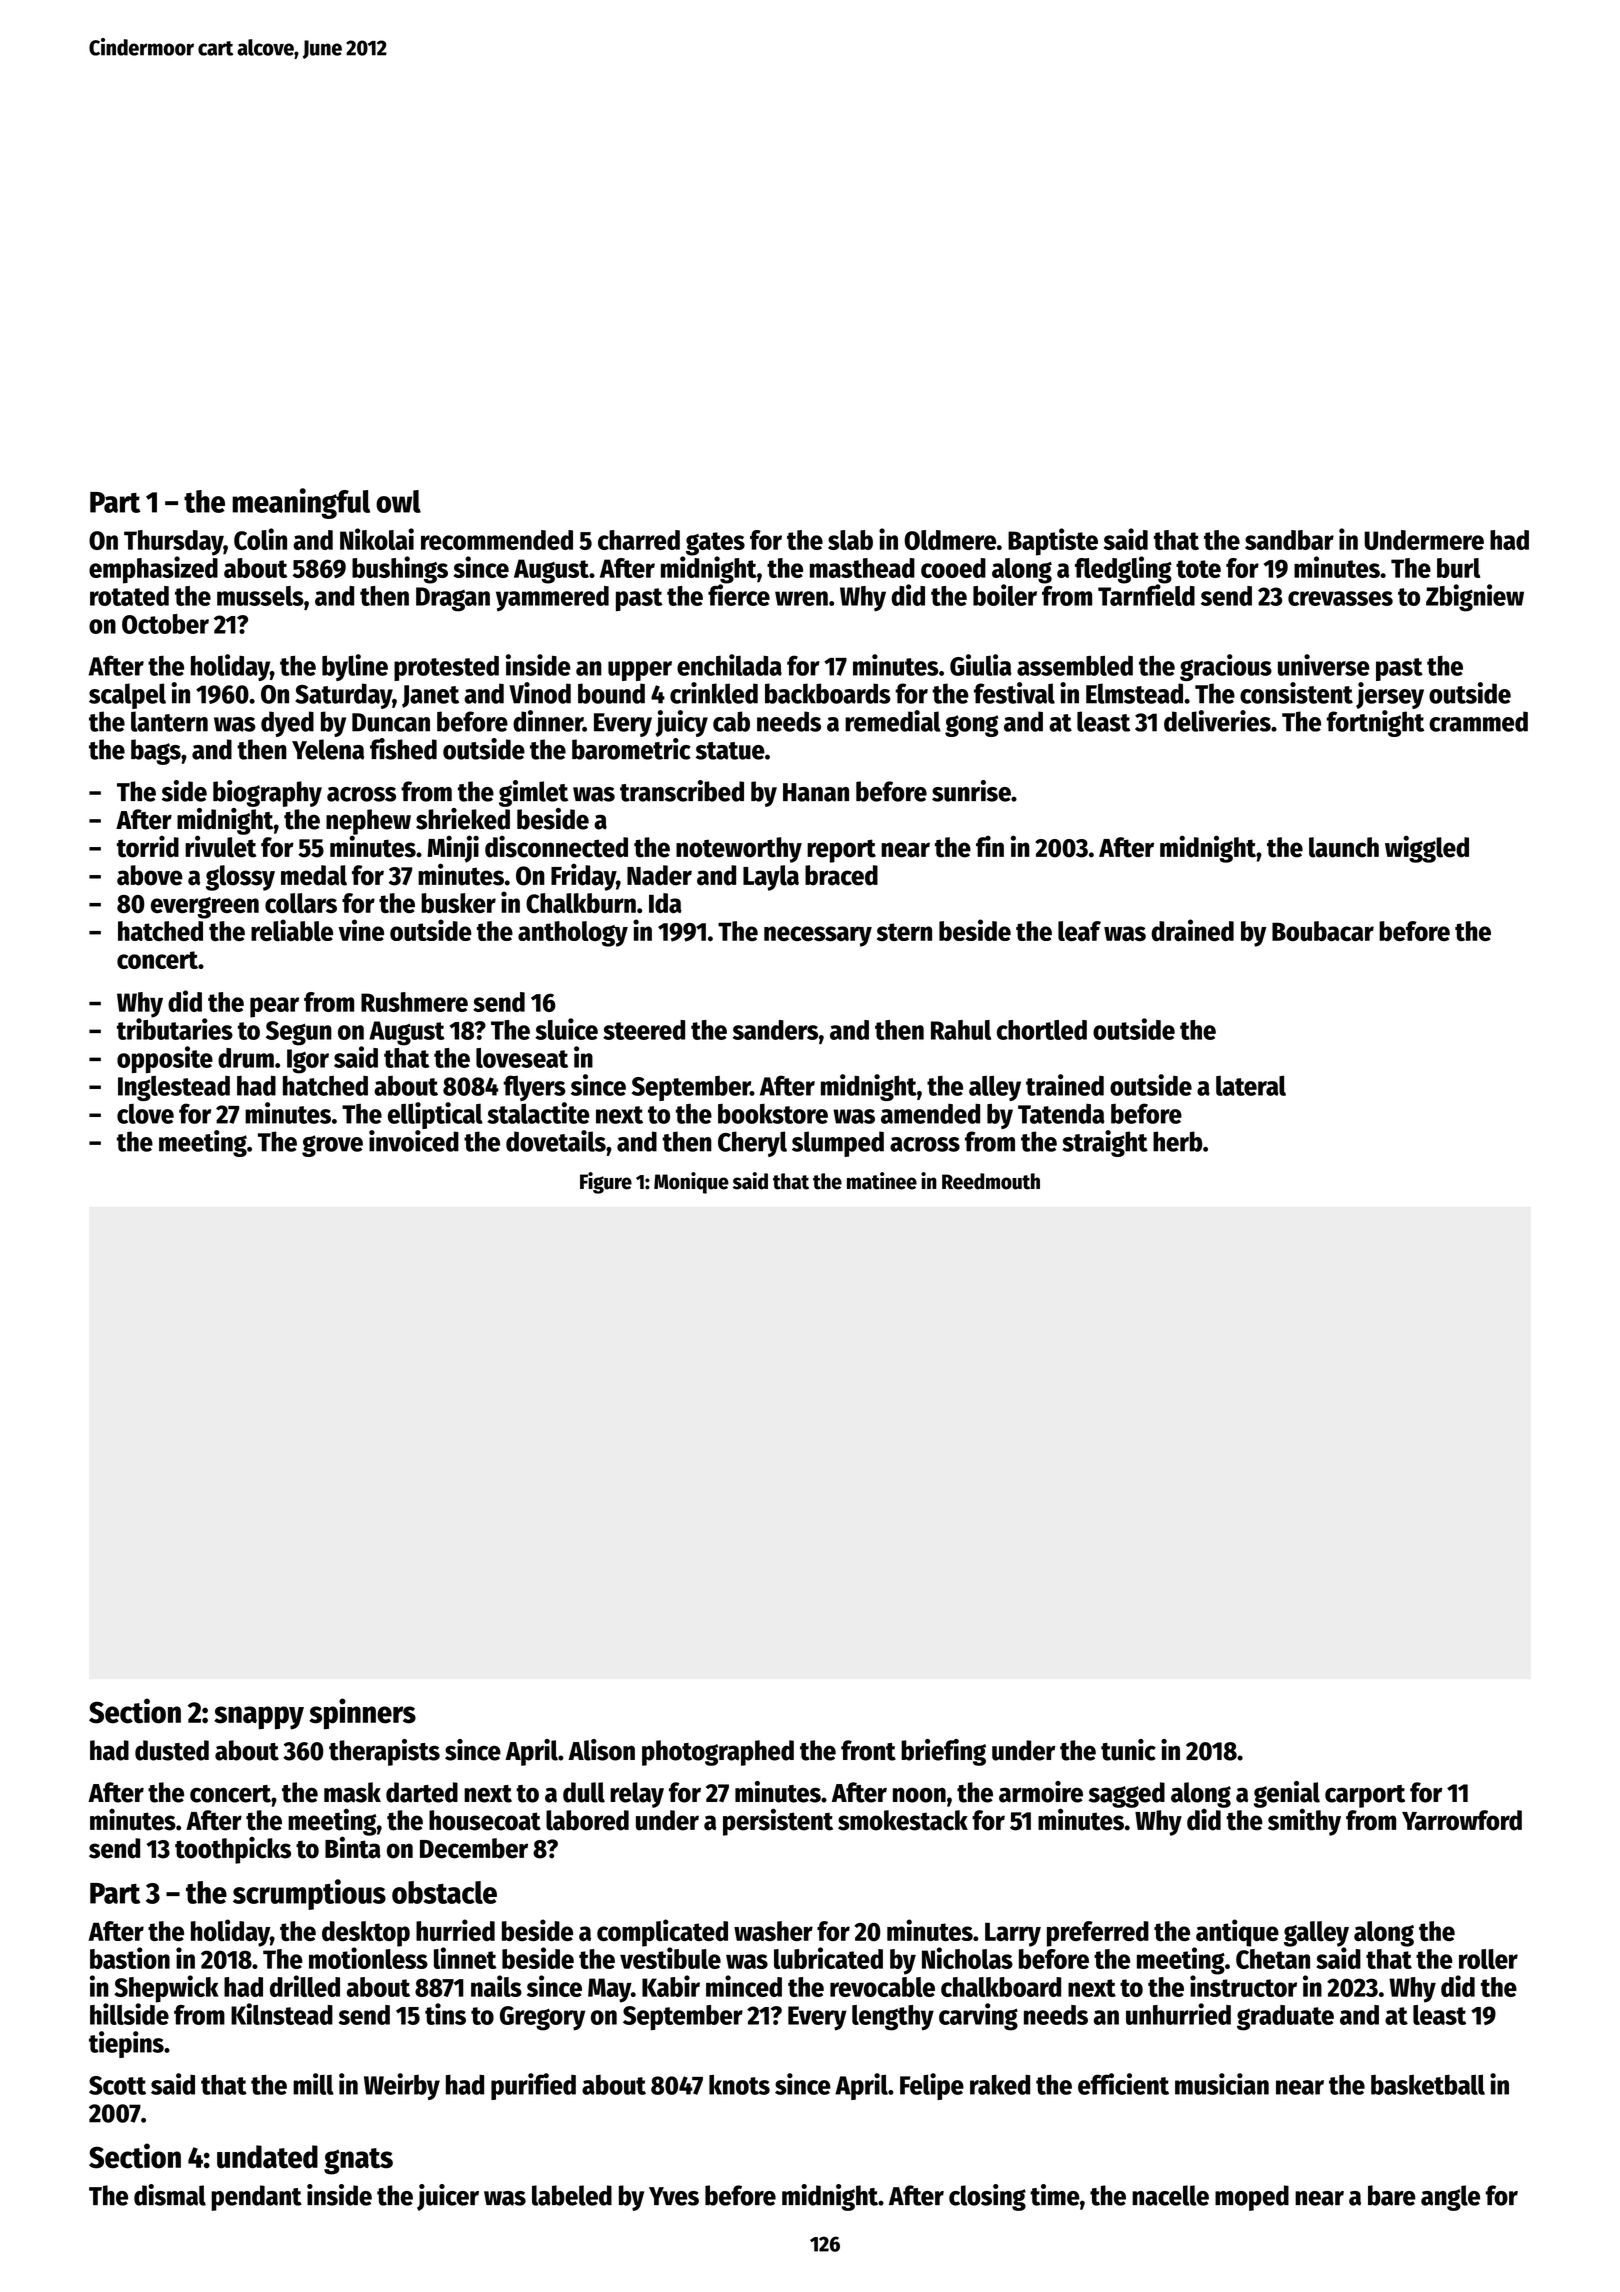 The image size is (1620, 2292). What do you see at coordinates (1177, 1141) in the screenshot?
I see `herb` at bounding box center [1177, 1141].
